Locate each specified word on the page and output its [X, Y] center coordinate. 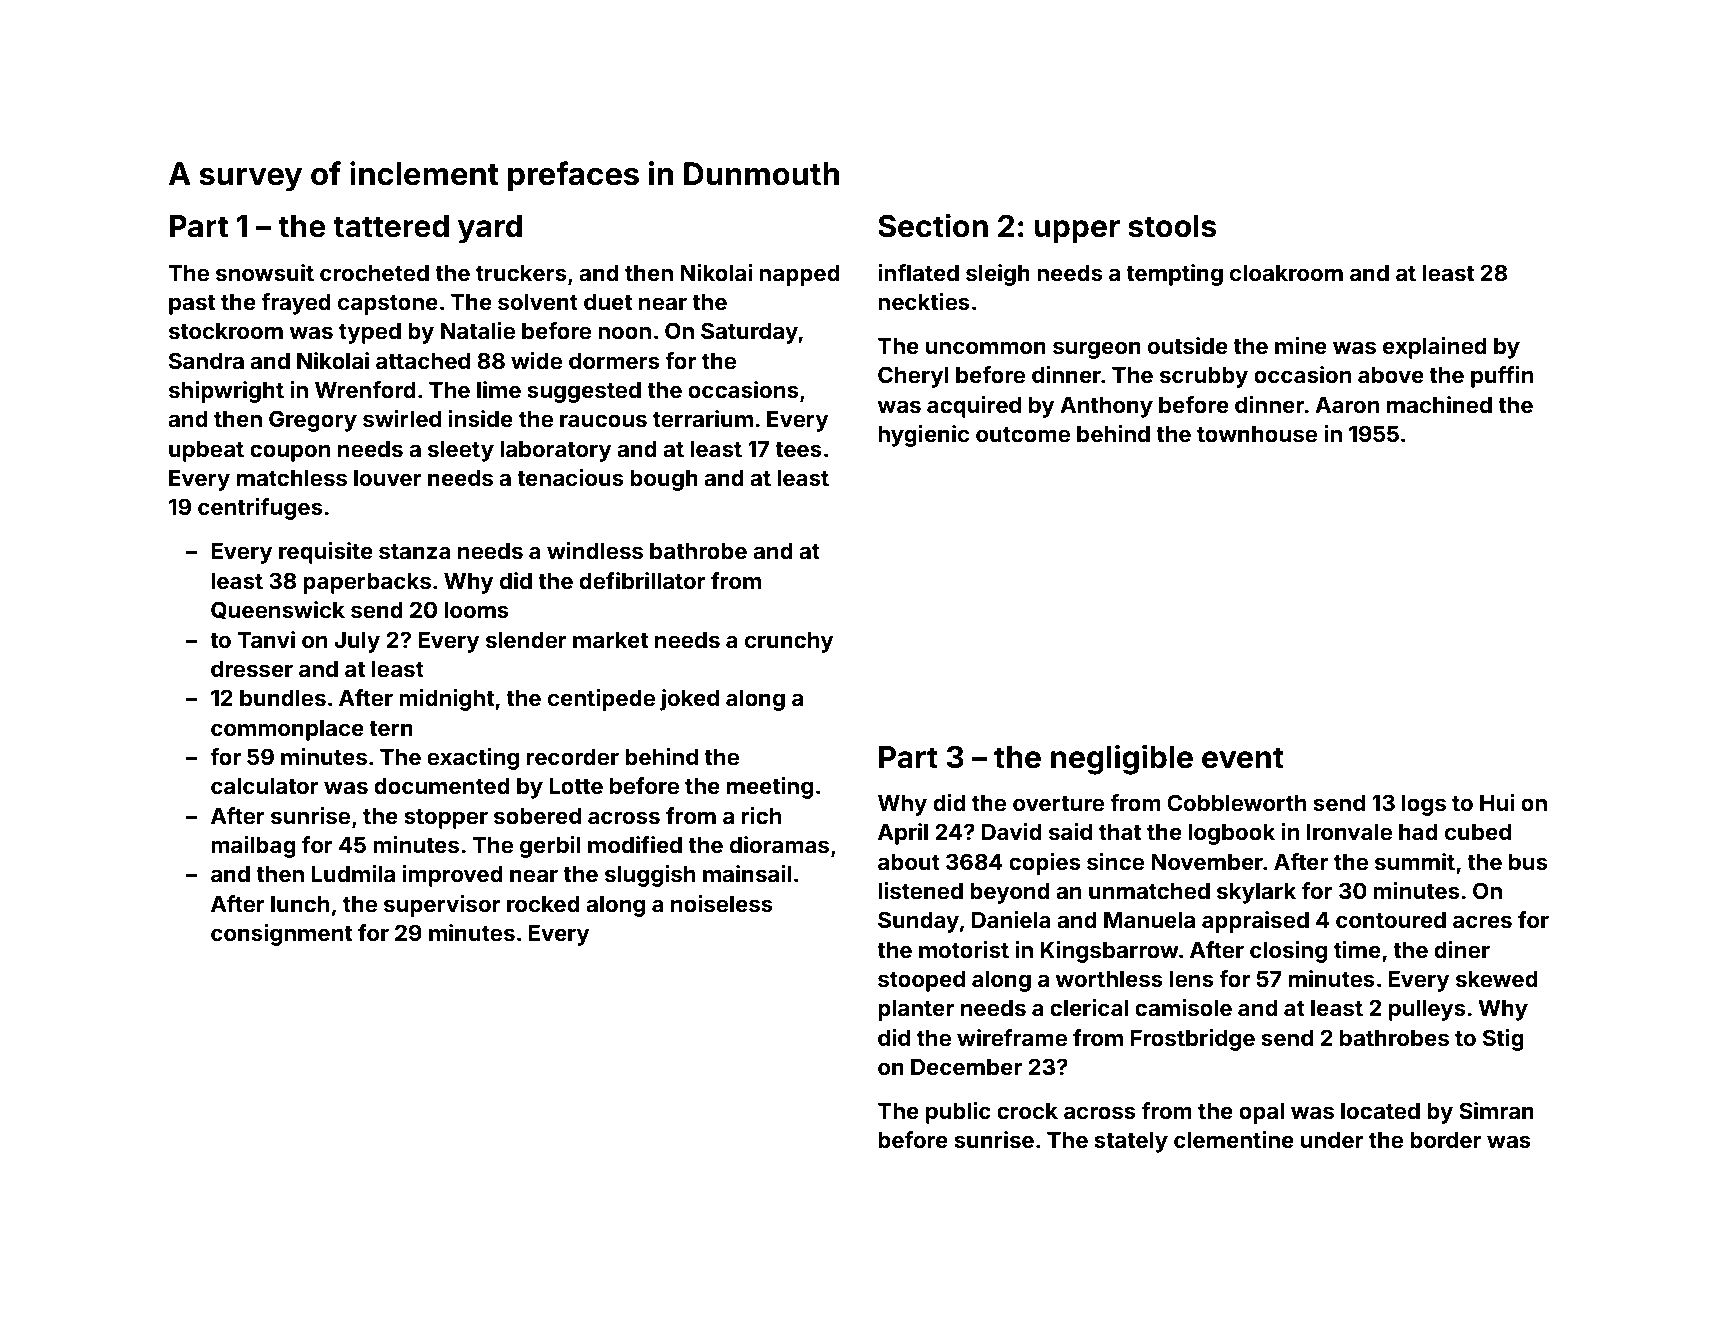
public [958, 1113]
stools [1172, 226]
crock [1027, 1111]
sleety [461, 451]
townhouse [1257, 434]
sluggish [650, 876]
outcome [1023, 434]
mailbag [253, 847]
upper [1077, 231]
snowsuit [265, 272]
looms [476, 610]
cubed [1478, 832]
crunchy [789, 642]
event [1243, 758]
